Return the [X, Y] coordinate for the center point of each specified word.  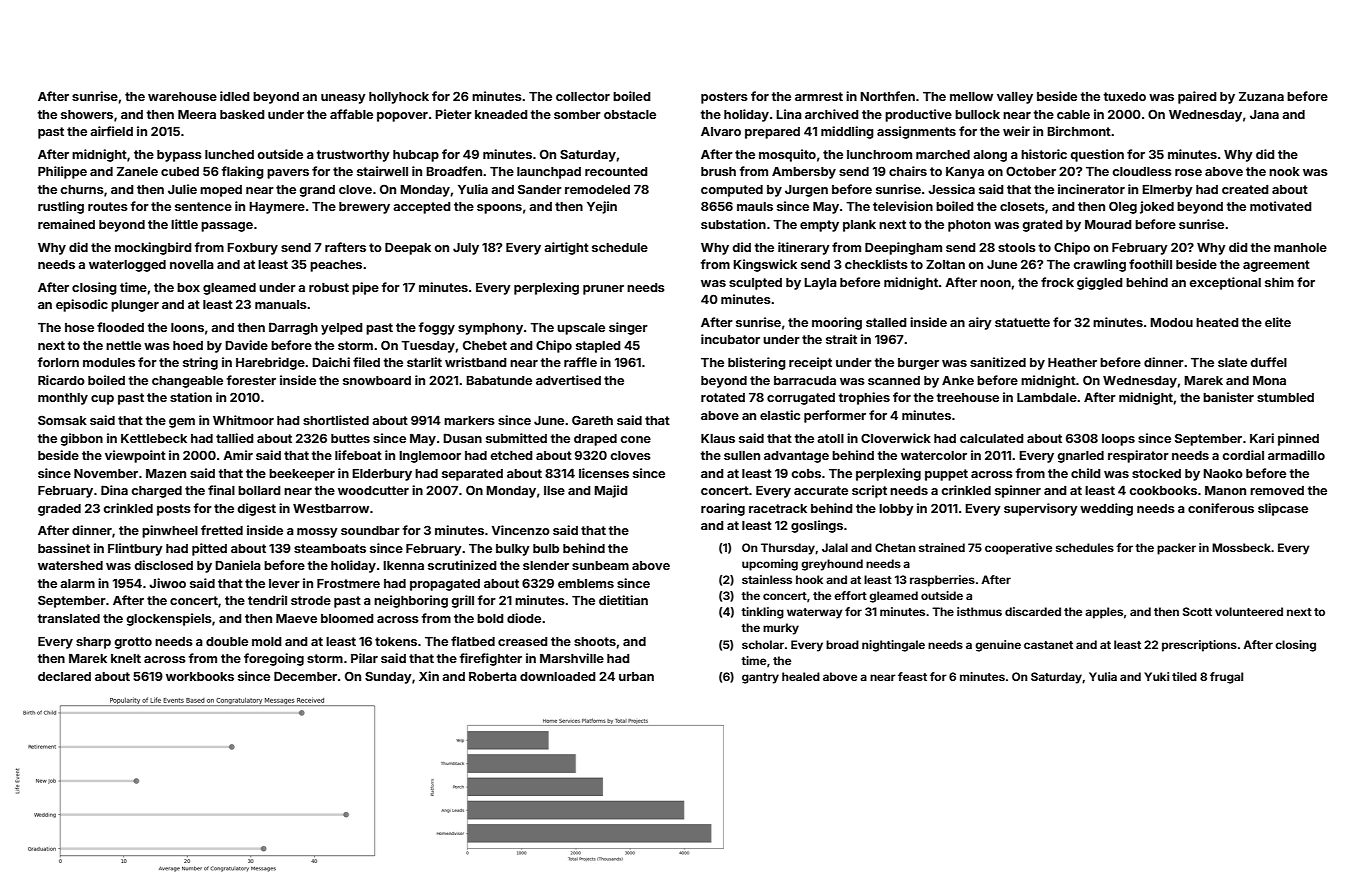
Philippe [62, 172]
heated [1217, 322]
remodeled [597, 189]
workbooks [200, 676]
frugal [1226, 678]
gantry [760, 678]
